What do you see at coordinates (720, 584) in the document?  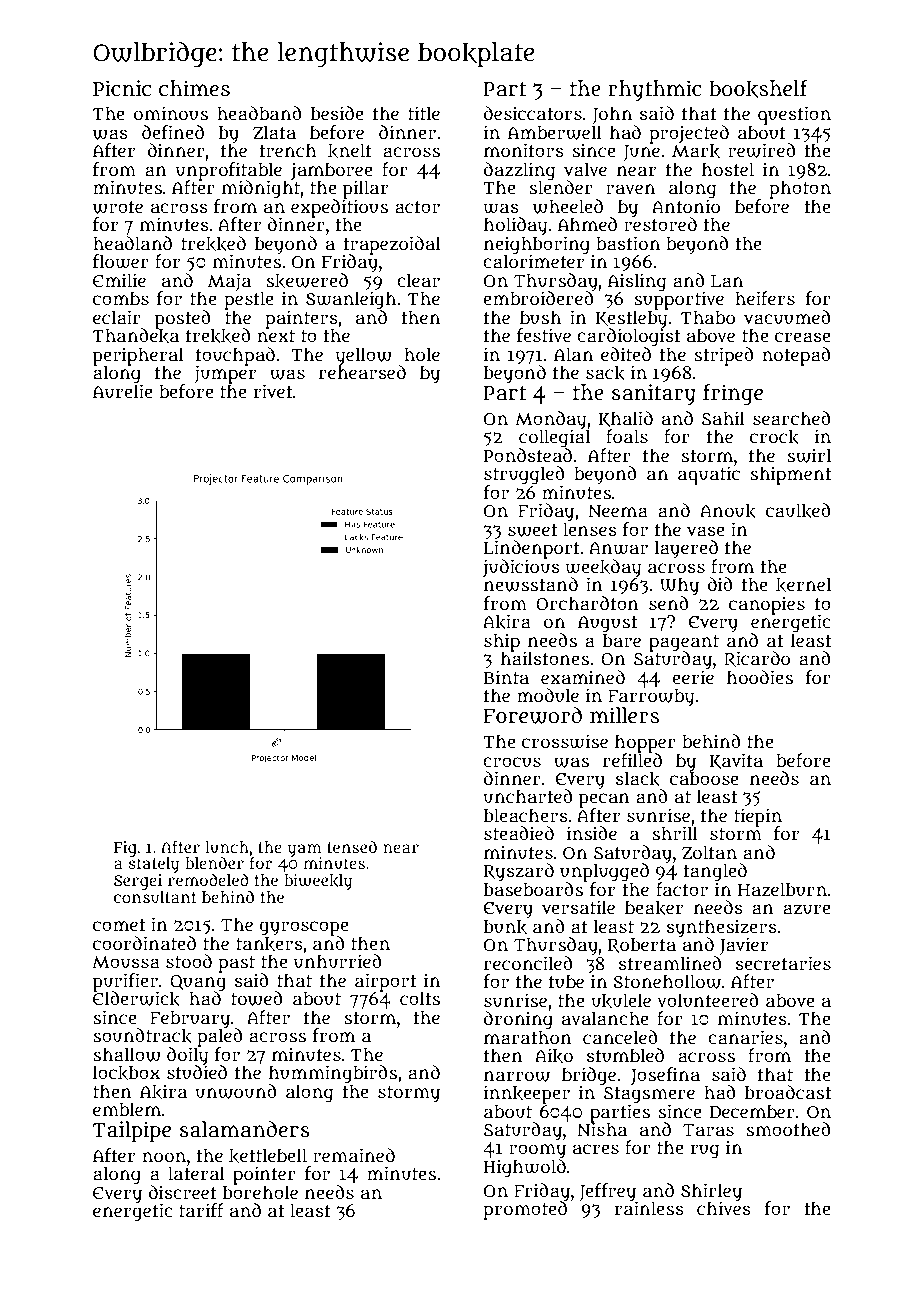 I see `did` at bounding box center [720, 584].
